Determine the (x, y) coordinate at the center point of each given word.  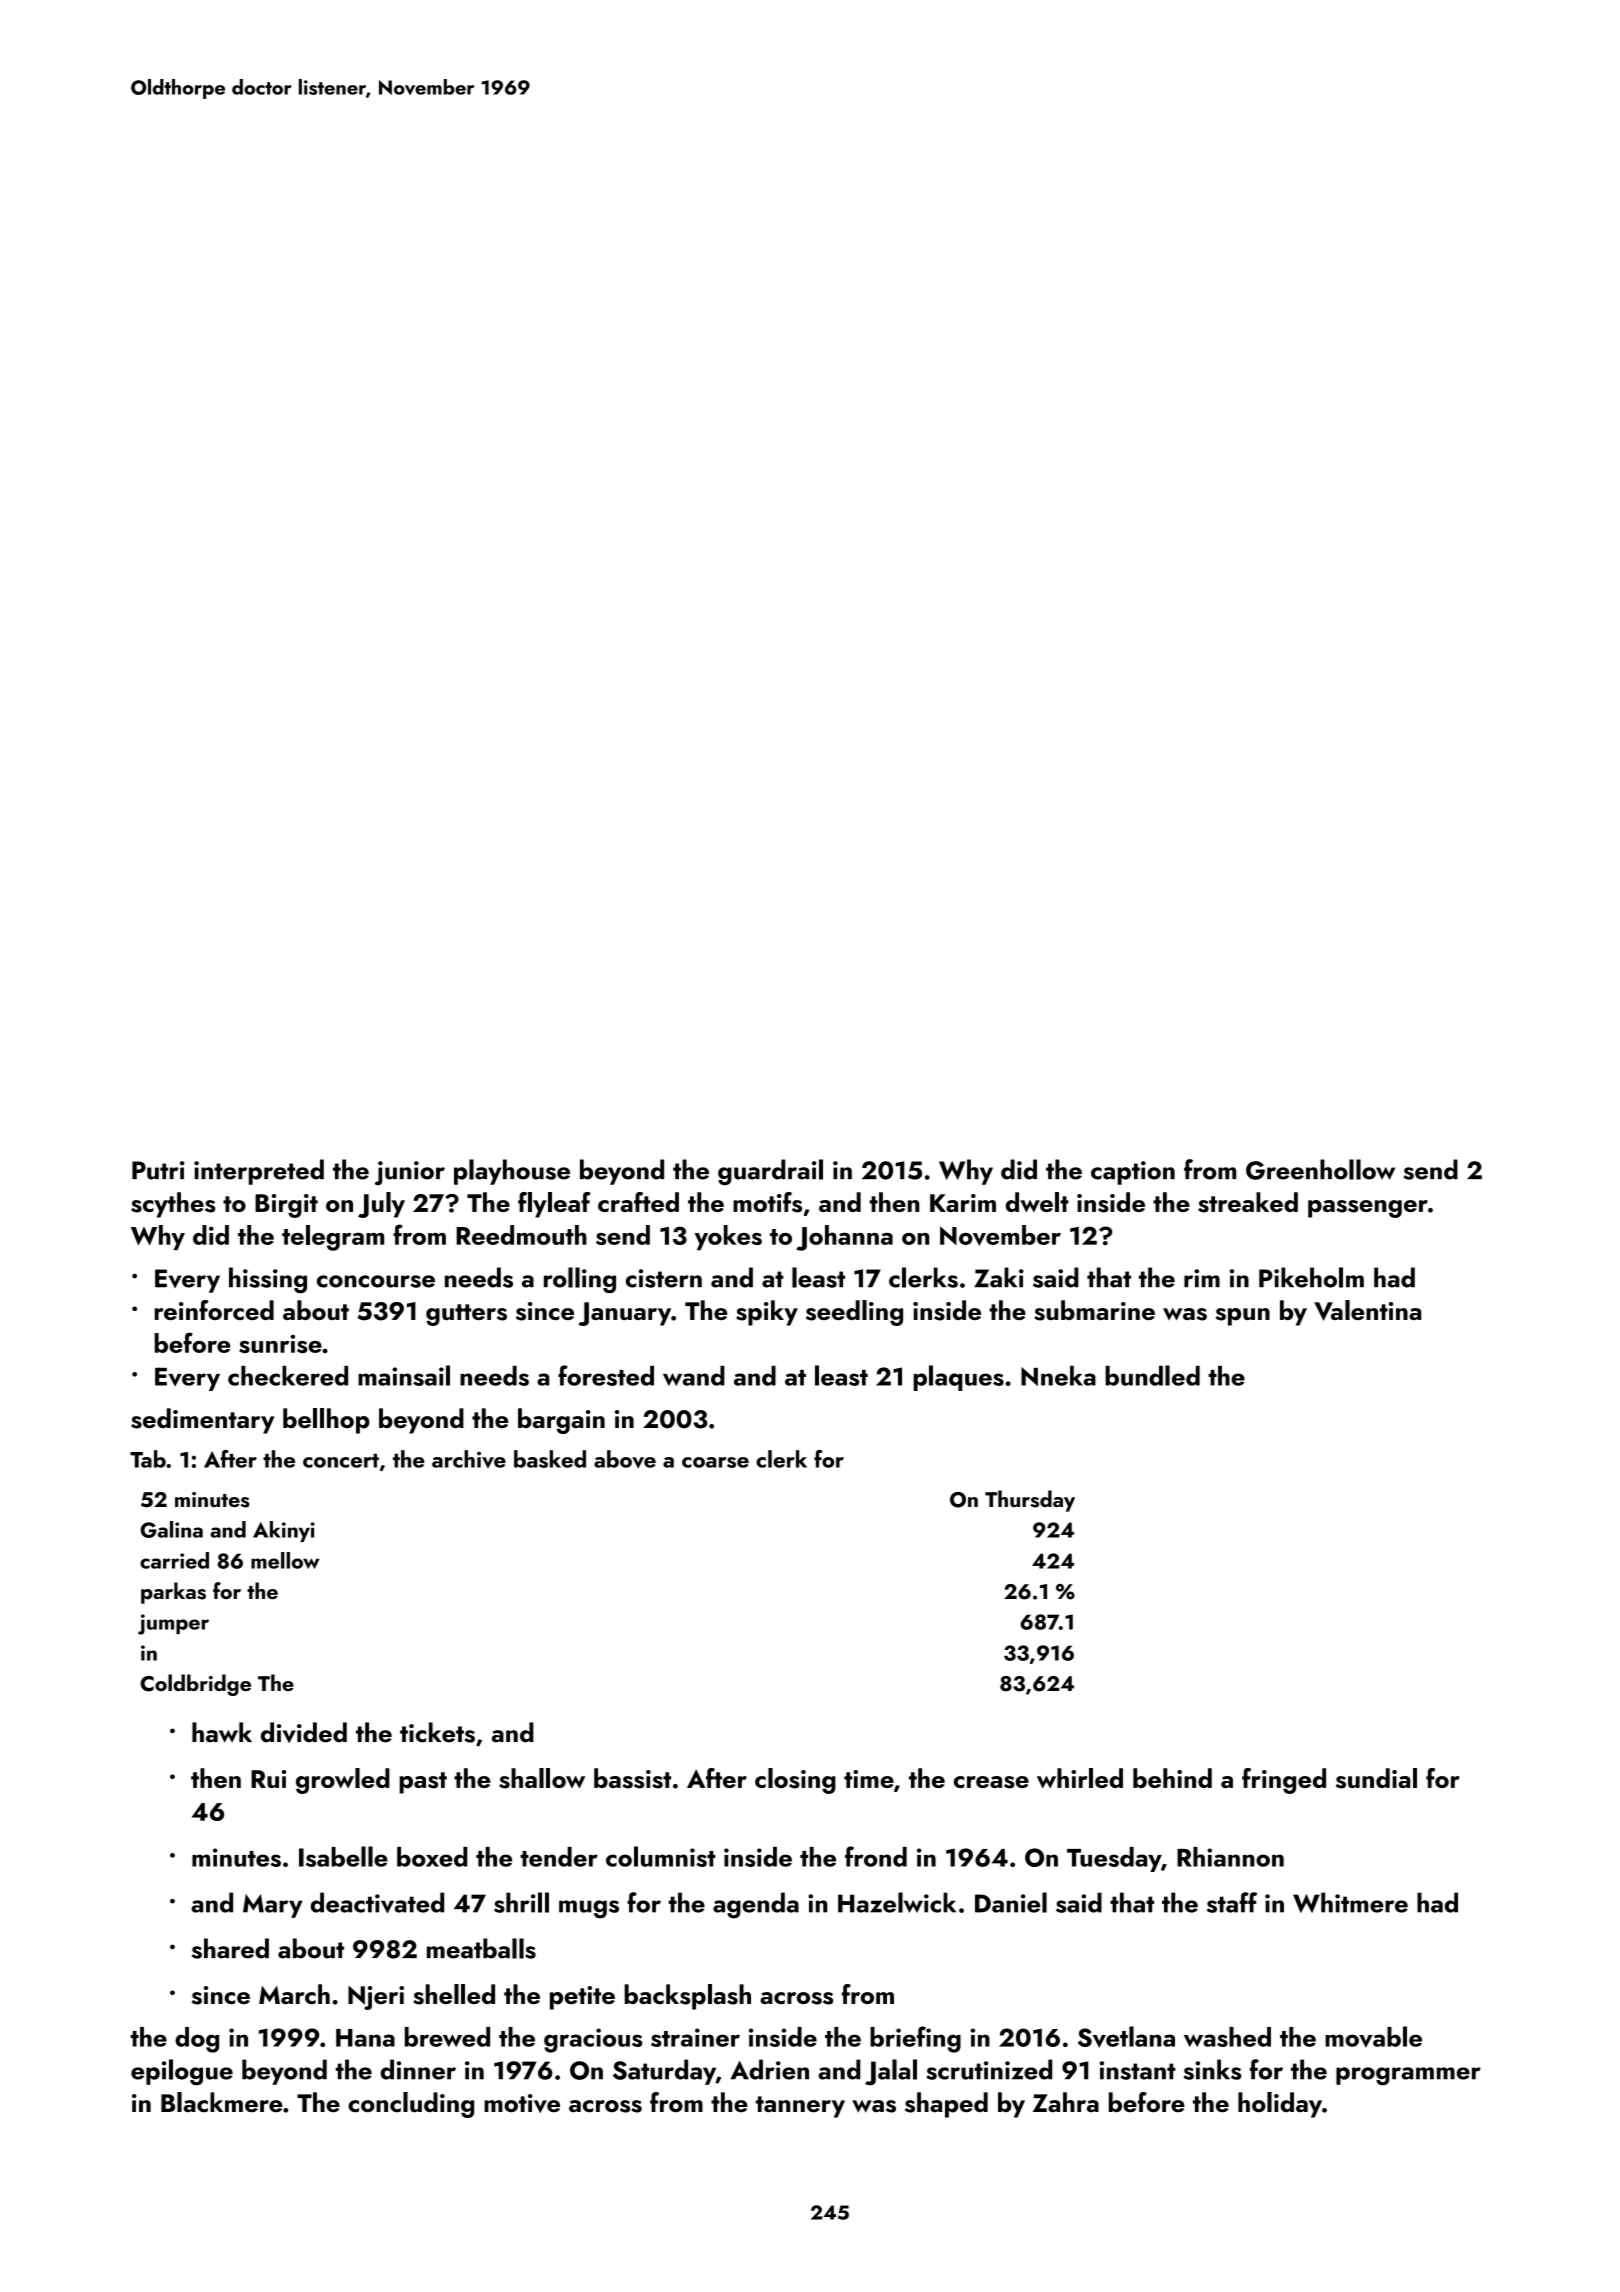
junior (410, 1173)
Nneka (1058, 1376)
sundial (1376, 1778)
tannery (800, 2107)
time (869, 1779)
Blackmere (221, 2102)
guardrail (770, 1172)
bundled (1152, 1375)
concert (341, 1460)
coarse (715, 1462)
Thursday (1030, 1501)
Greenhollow (1320, 1169)
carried (174, 1560)
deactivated (377, 1902)
